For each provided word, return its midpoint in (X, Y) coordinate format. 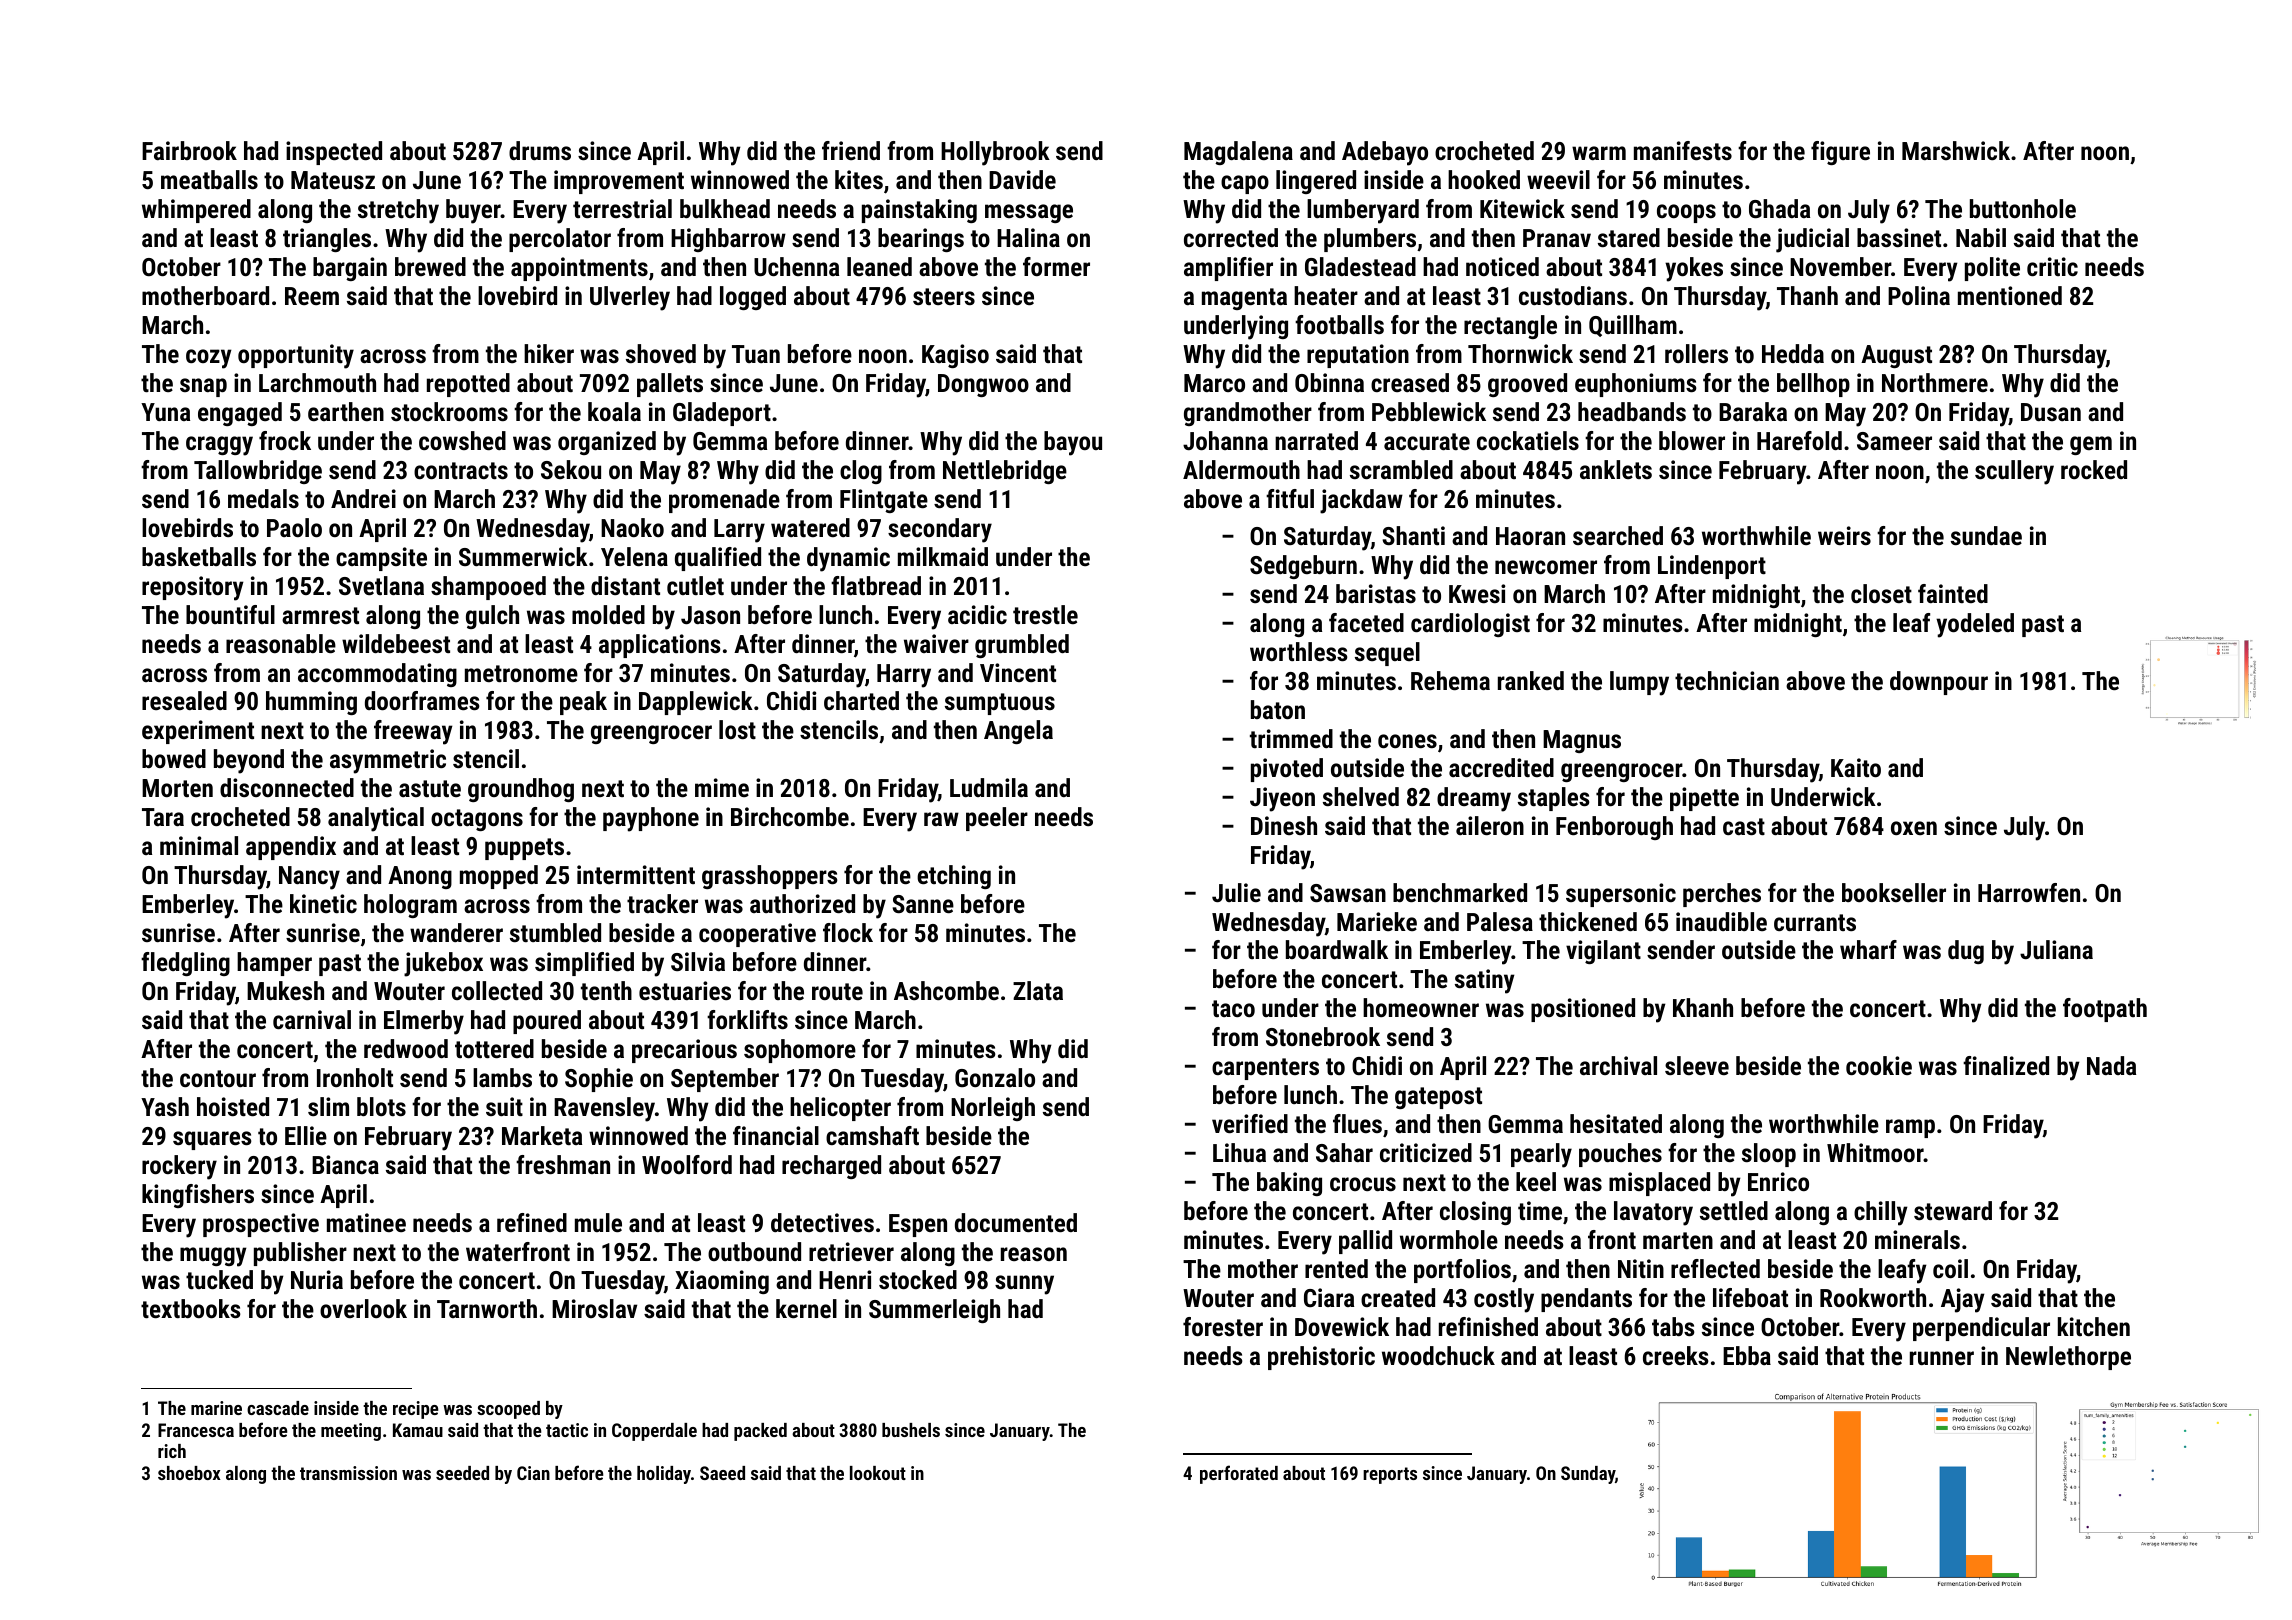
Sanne (923, 904)
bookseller (1894, 892)
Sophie (599, 1080)
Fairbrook (189, 150)
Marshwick (1956, 150)
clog (861, 472)
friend (851, 150)
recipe (415, 1410)
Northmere (1935, 382)
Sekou (571, 469)
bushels (911, 1430)
